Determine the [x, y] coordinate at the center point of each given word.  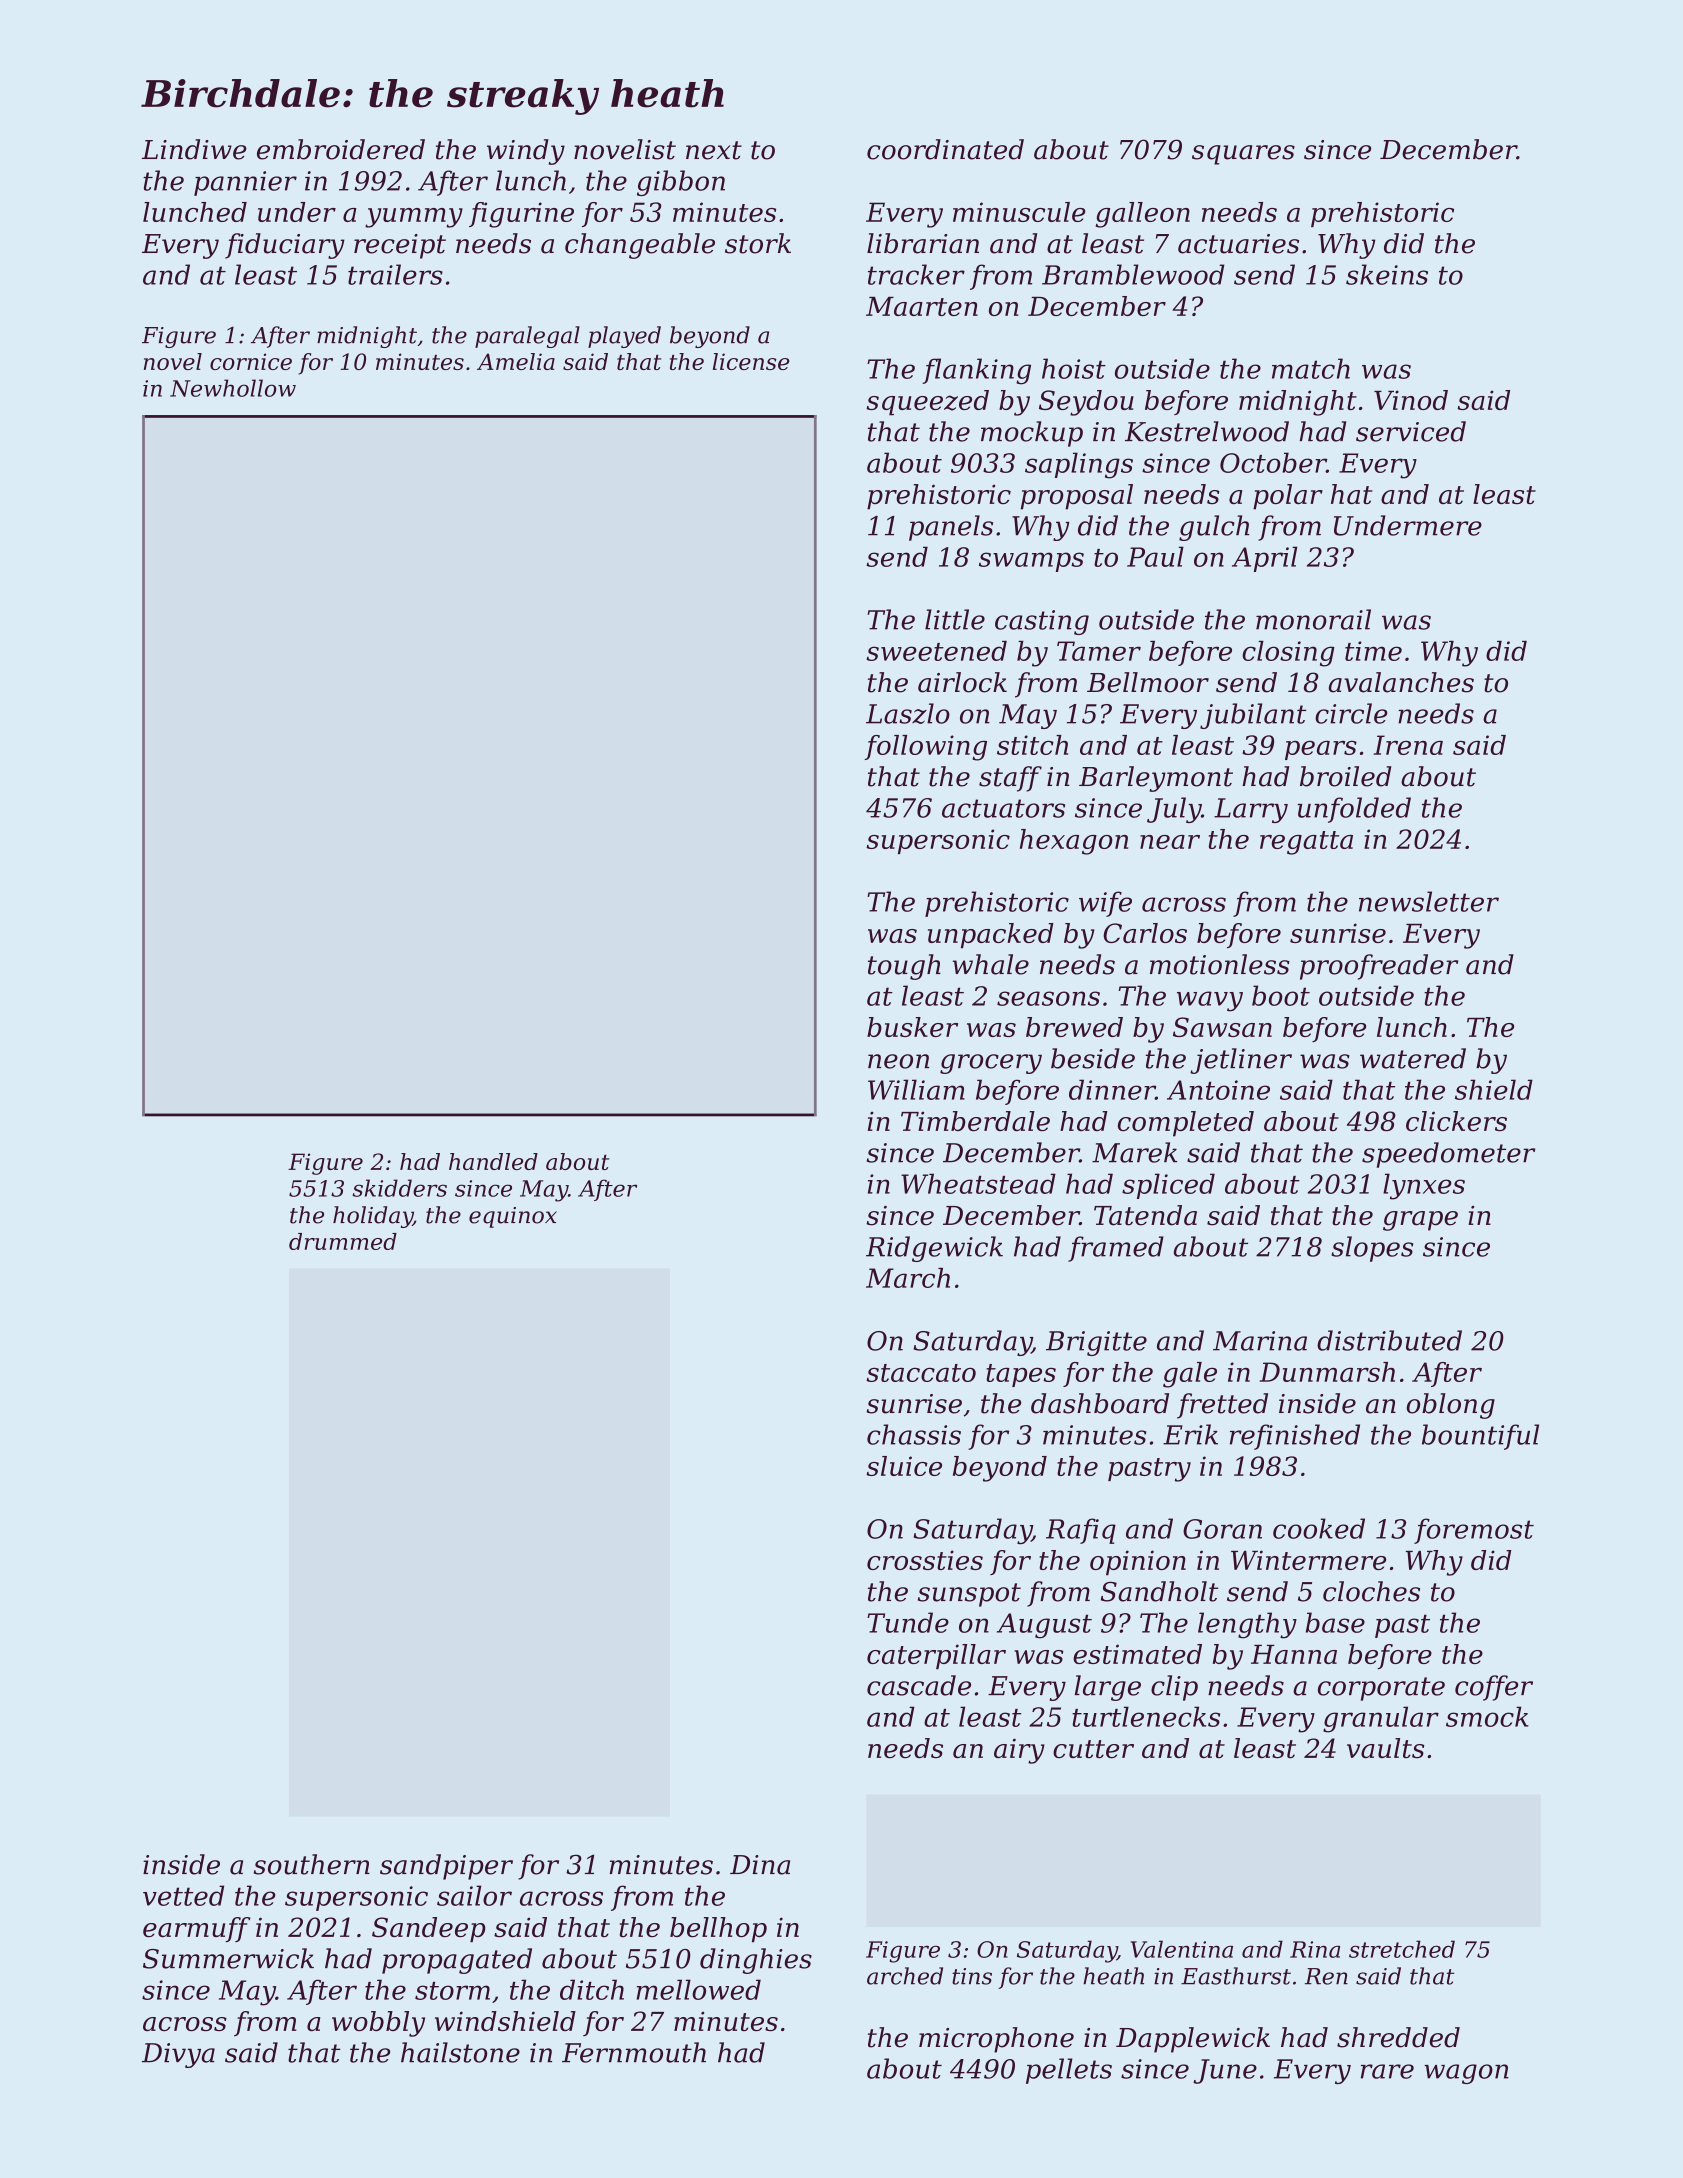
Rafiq [1081, 1531]
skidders [399, 1188]
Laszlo [908, 713]
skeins [1387, 274]
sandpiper [446, 1867]
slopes [1372, 1249]
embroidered [341, 149]
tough [904, 967]
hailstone [460, 2052]
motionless [1220, 964]
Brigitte [1096, 1343]
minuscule [1019, 212]
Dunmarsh [1327, 1372]
